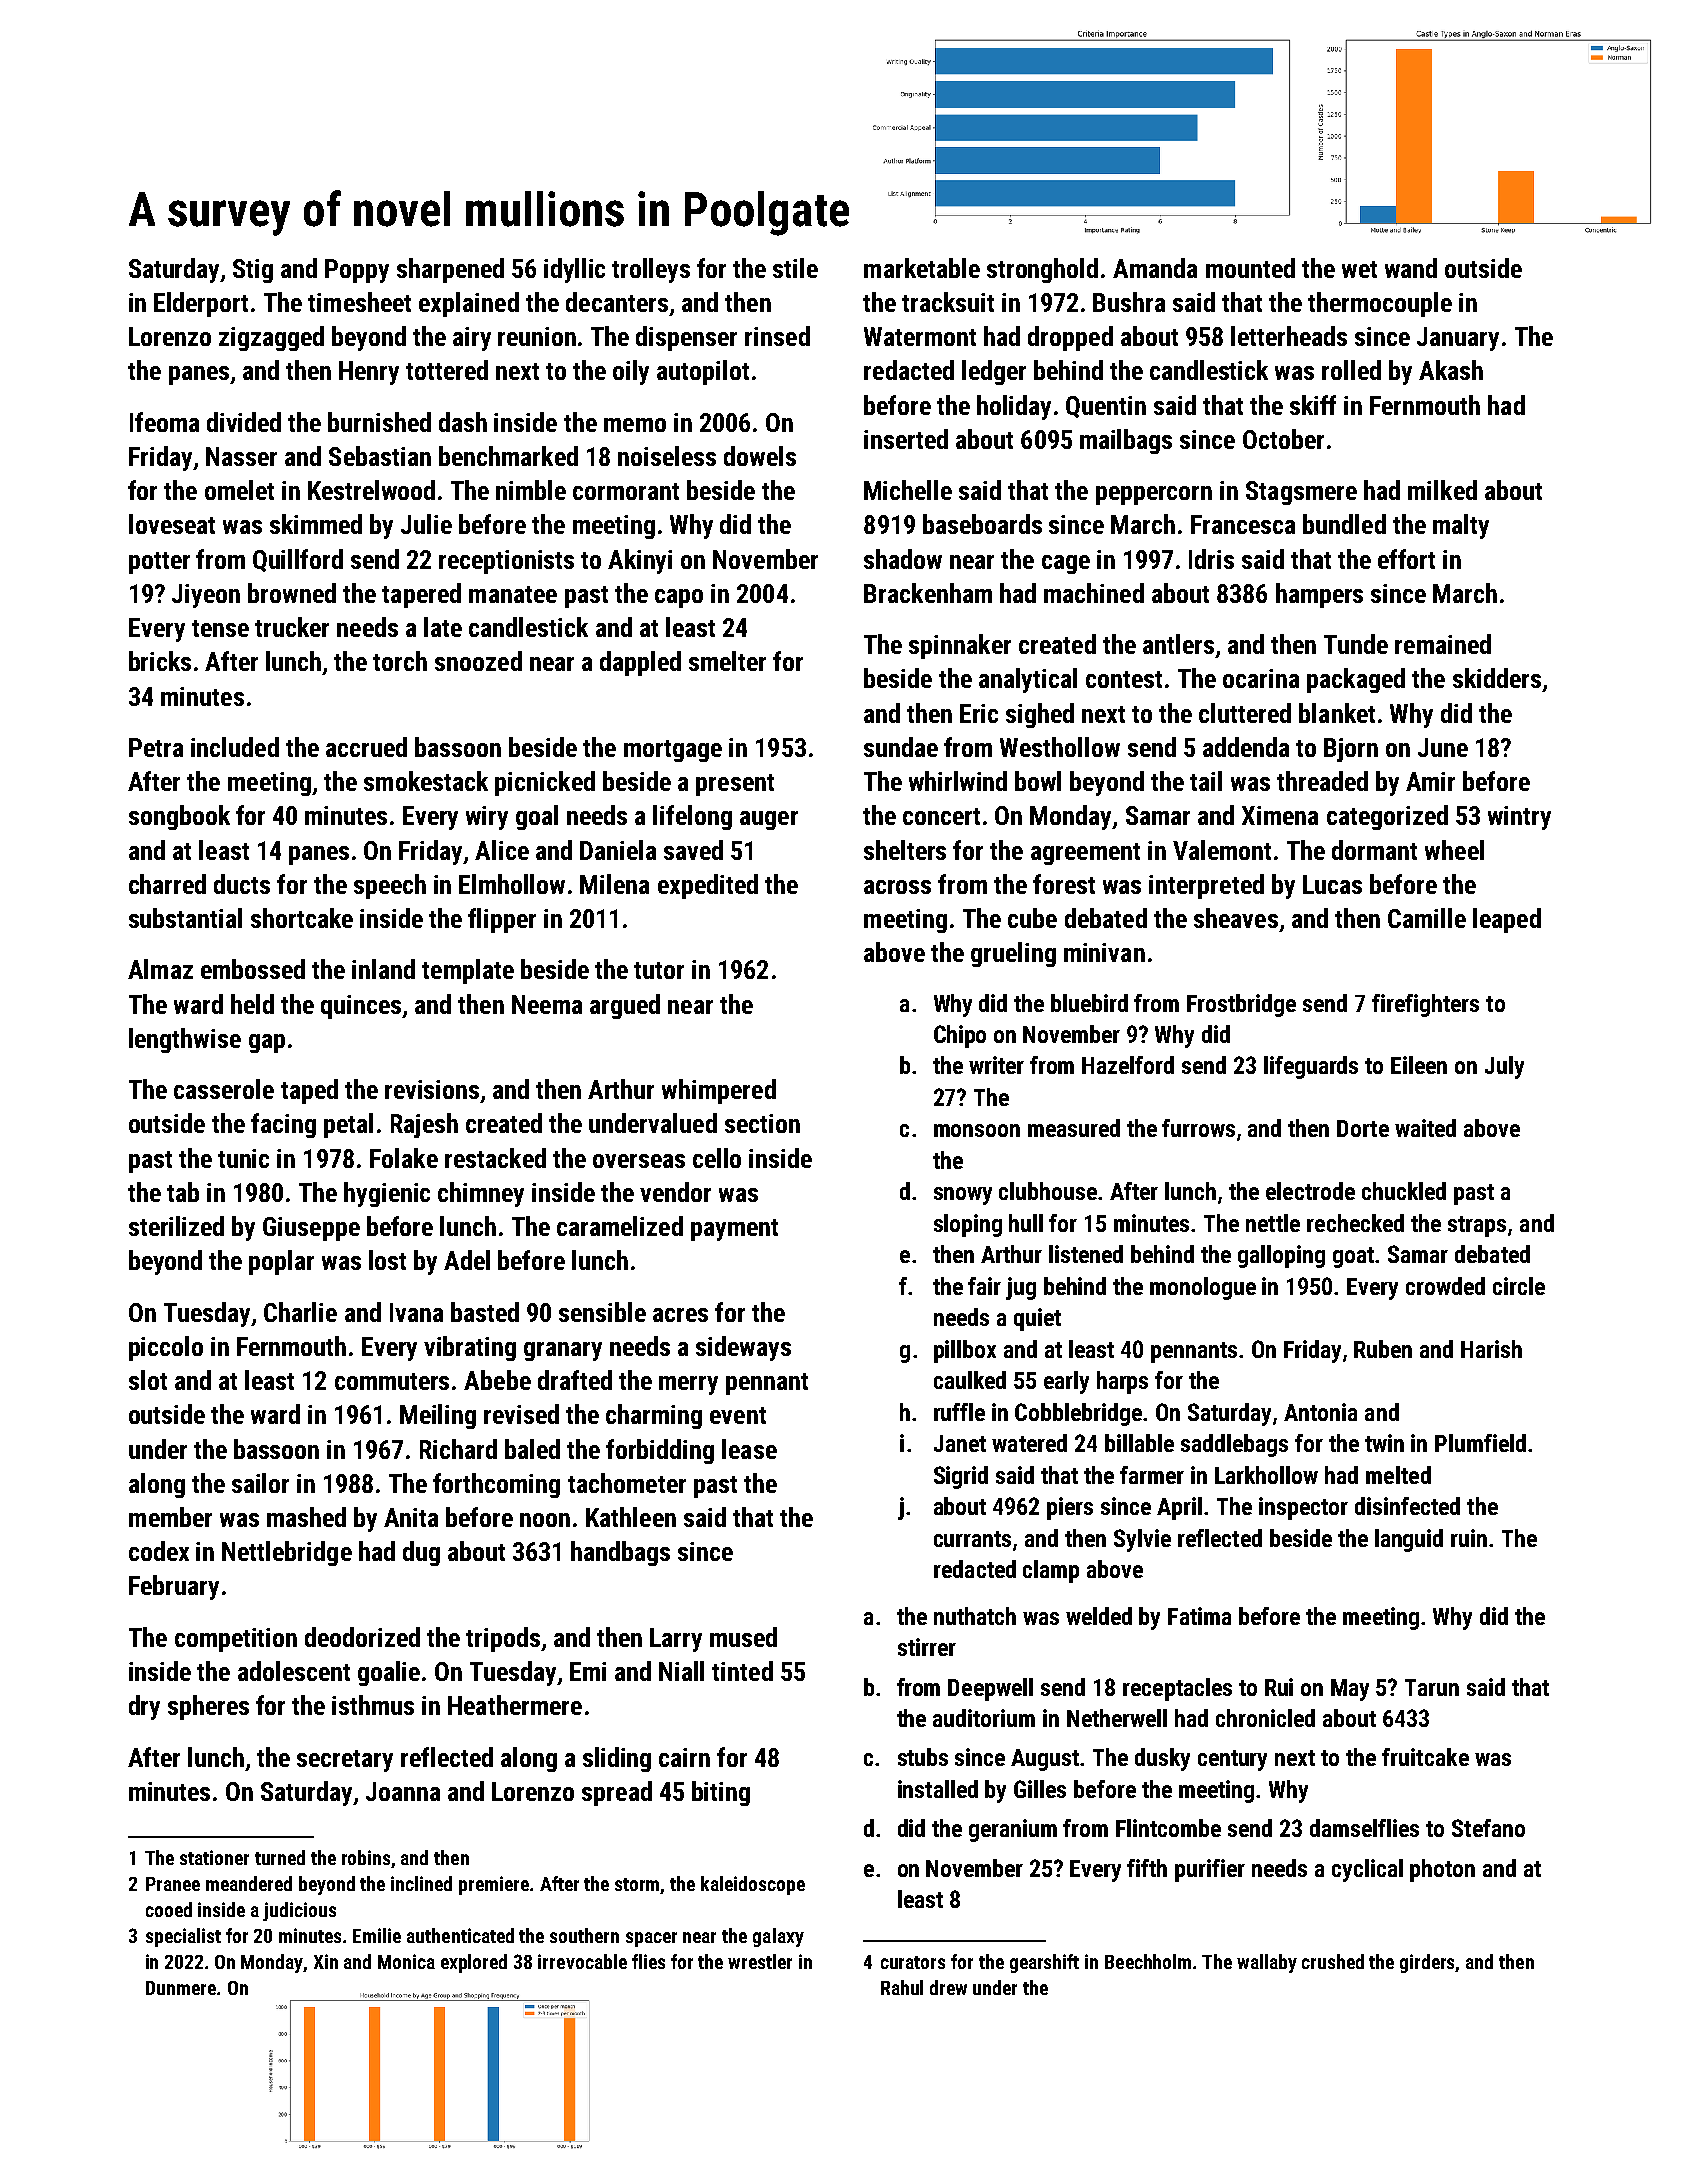 Image resolution: width=1683 pixels, height=2178 pixels. What do you see at coordinates (1070, 338) in the screenshot?
I see `dropped` at bounding box center [1070, 338].
